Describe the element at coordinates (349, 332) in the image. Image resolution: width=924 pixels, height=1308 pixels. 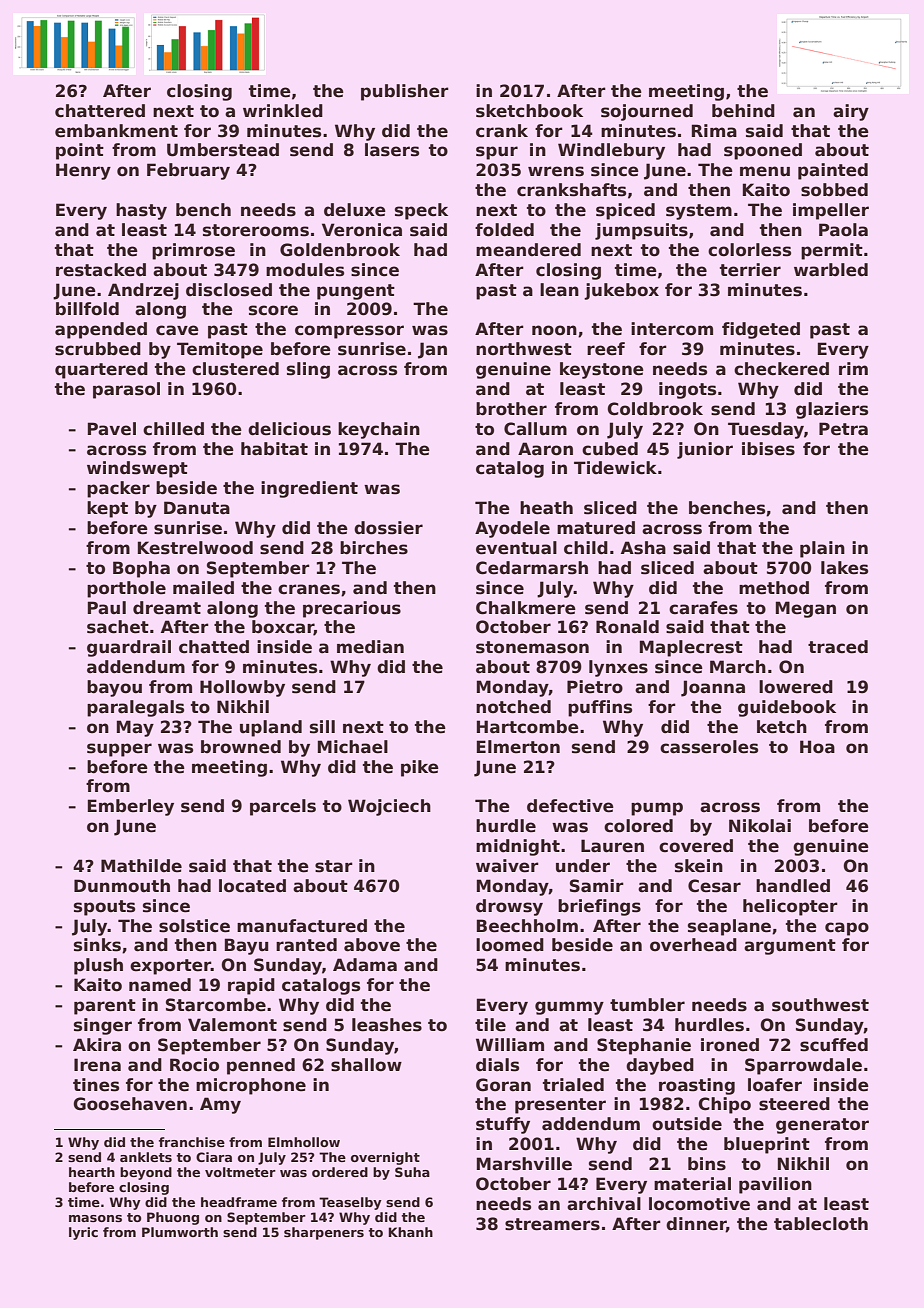
I see `compressor` at that location.
